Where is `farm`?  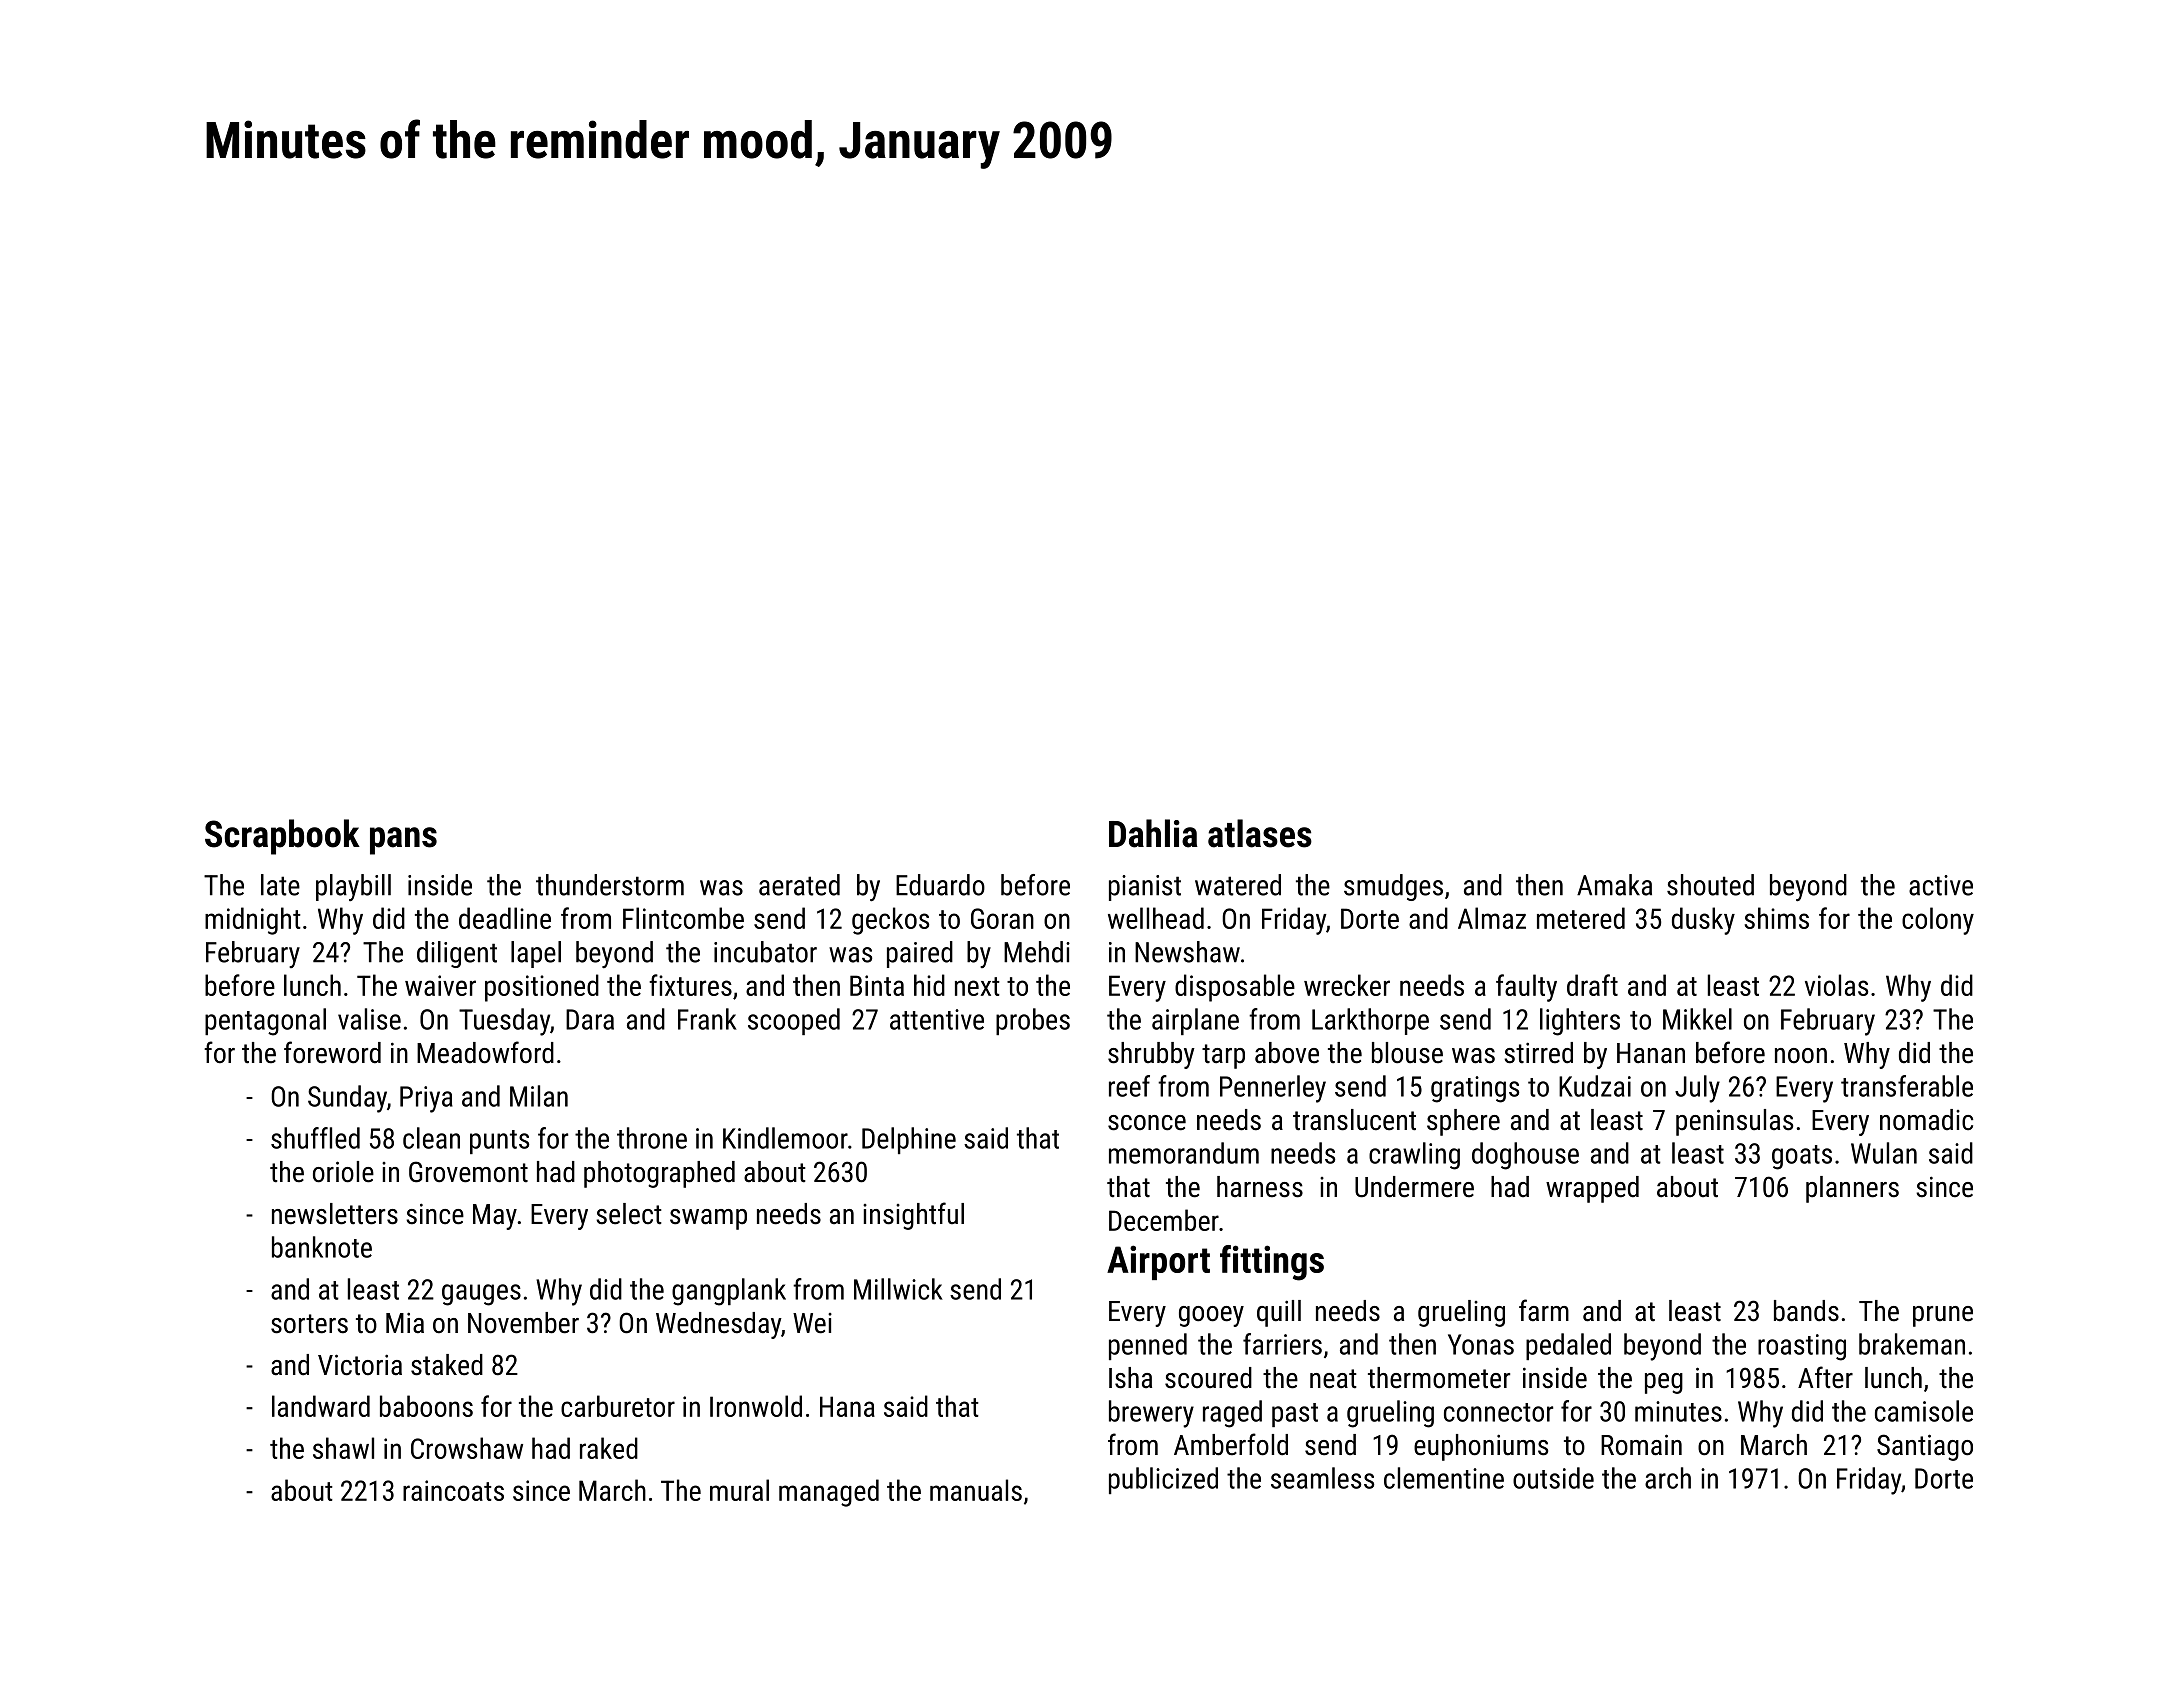
farm is located at coordinates (1544, 1310).
